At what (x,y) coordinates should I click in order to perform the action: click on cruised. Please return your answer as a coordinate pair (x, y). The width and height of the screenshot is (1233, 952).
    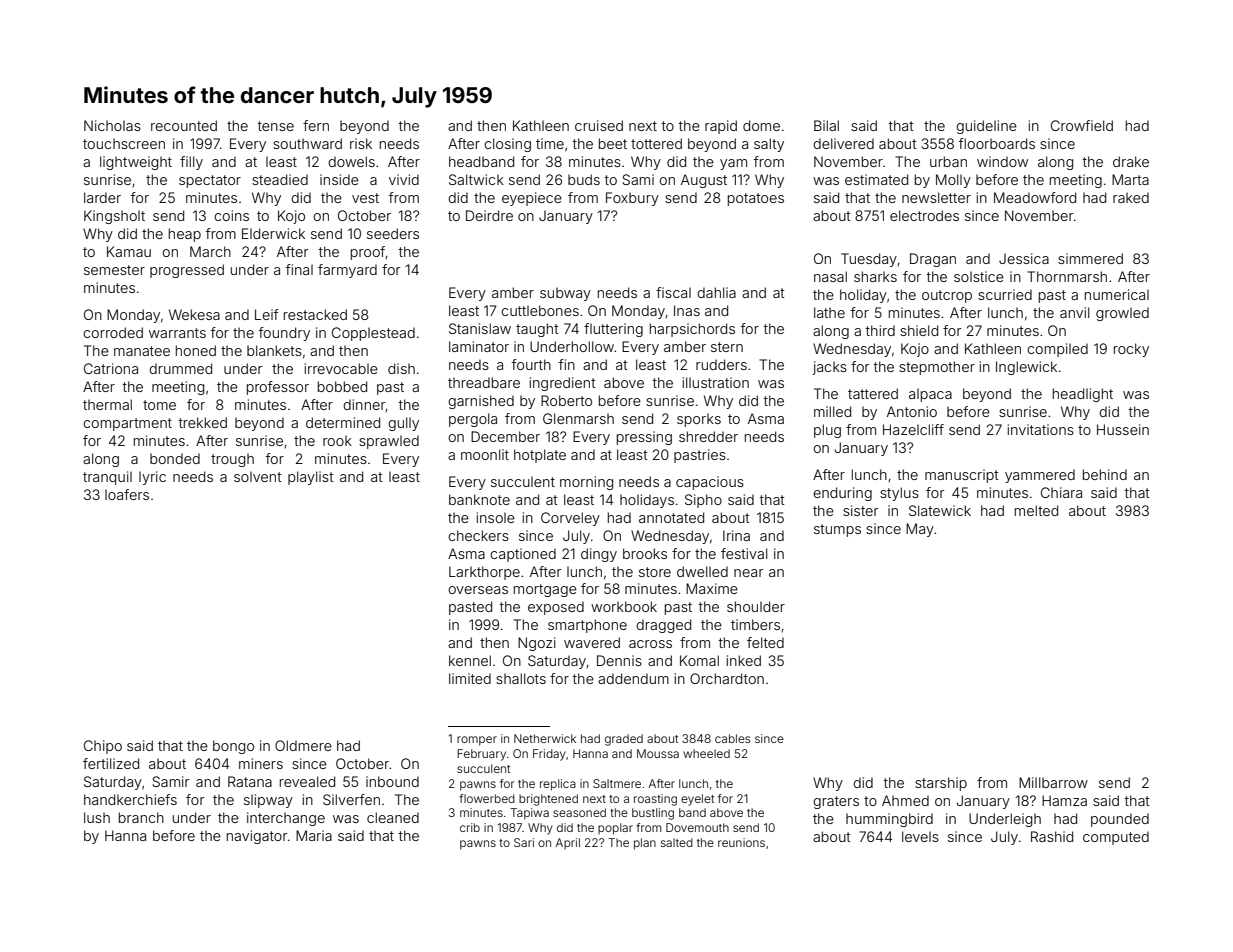
    Looking at the image, I should click on (599, 125).
